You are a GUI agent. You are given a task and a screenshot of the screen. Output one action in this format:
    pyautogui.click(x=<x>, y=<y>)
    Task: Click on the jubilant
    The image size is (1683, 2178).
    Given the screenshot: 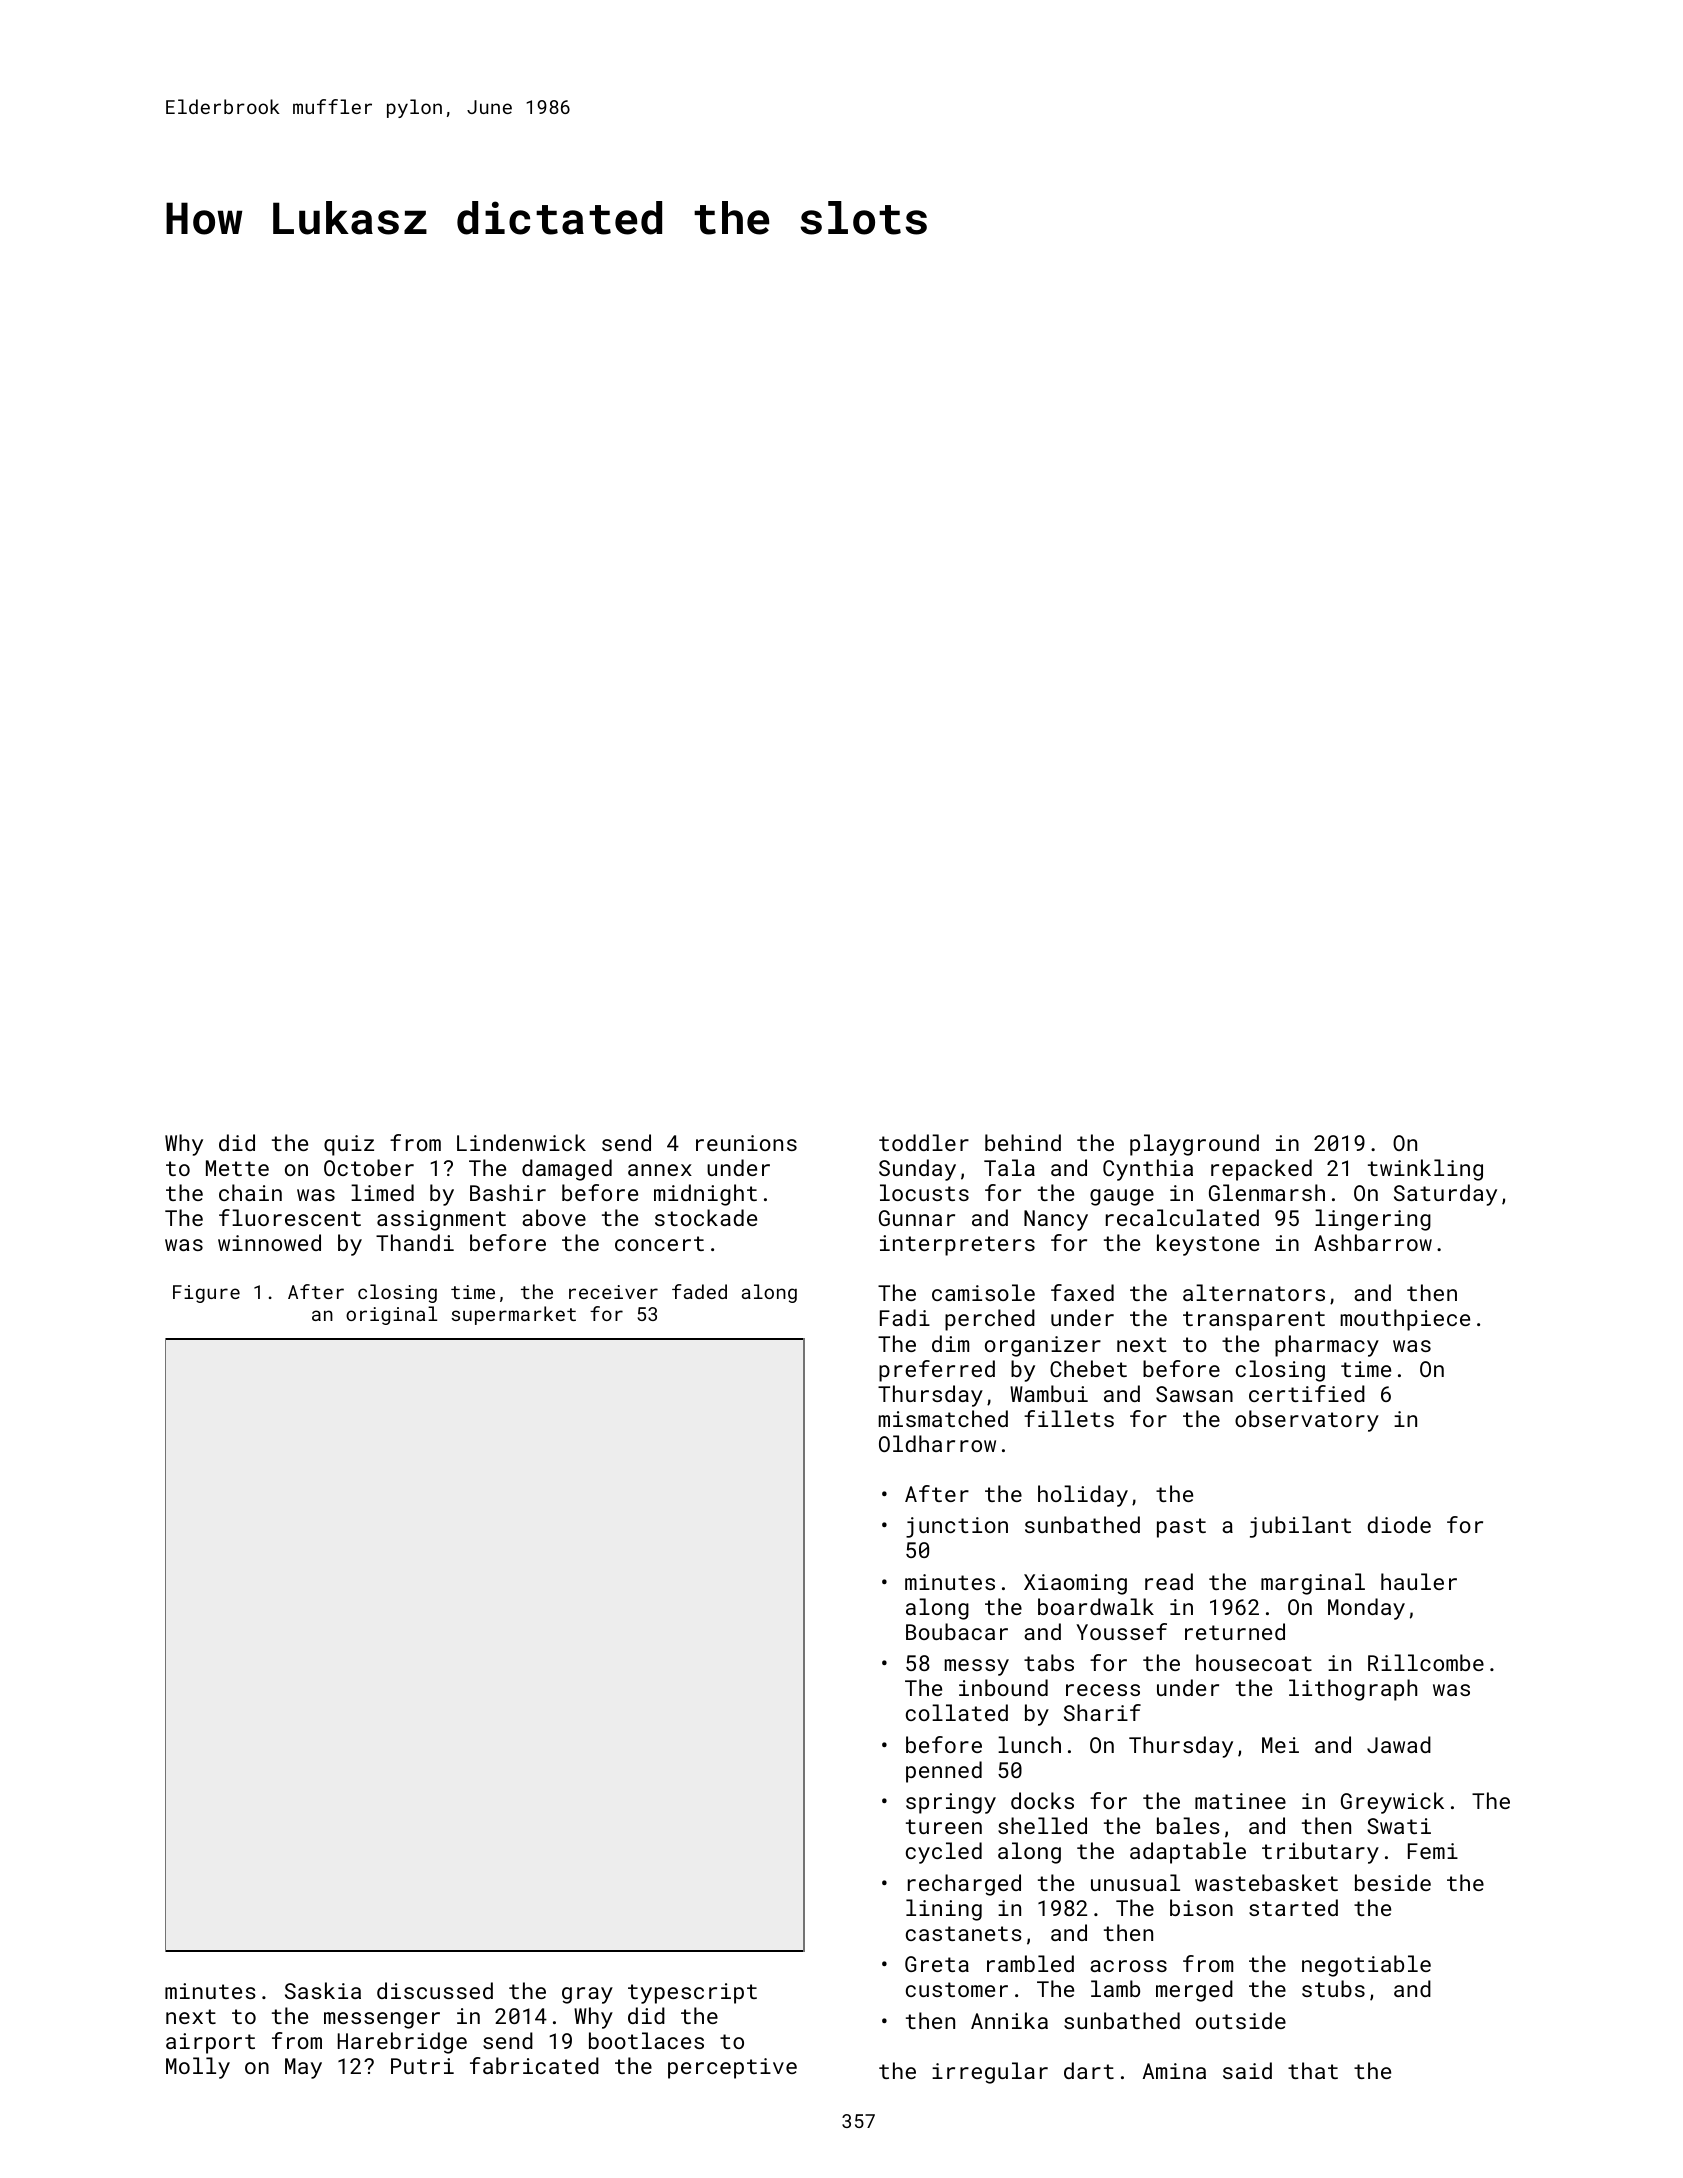 What is the action you would take?
    pyautogui.click(x=1300, y=1527)
